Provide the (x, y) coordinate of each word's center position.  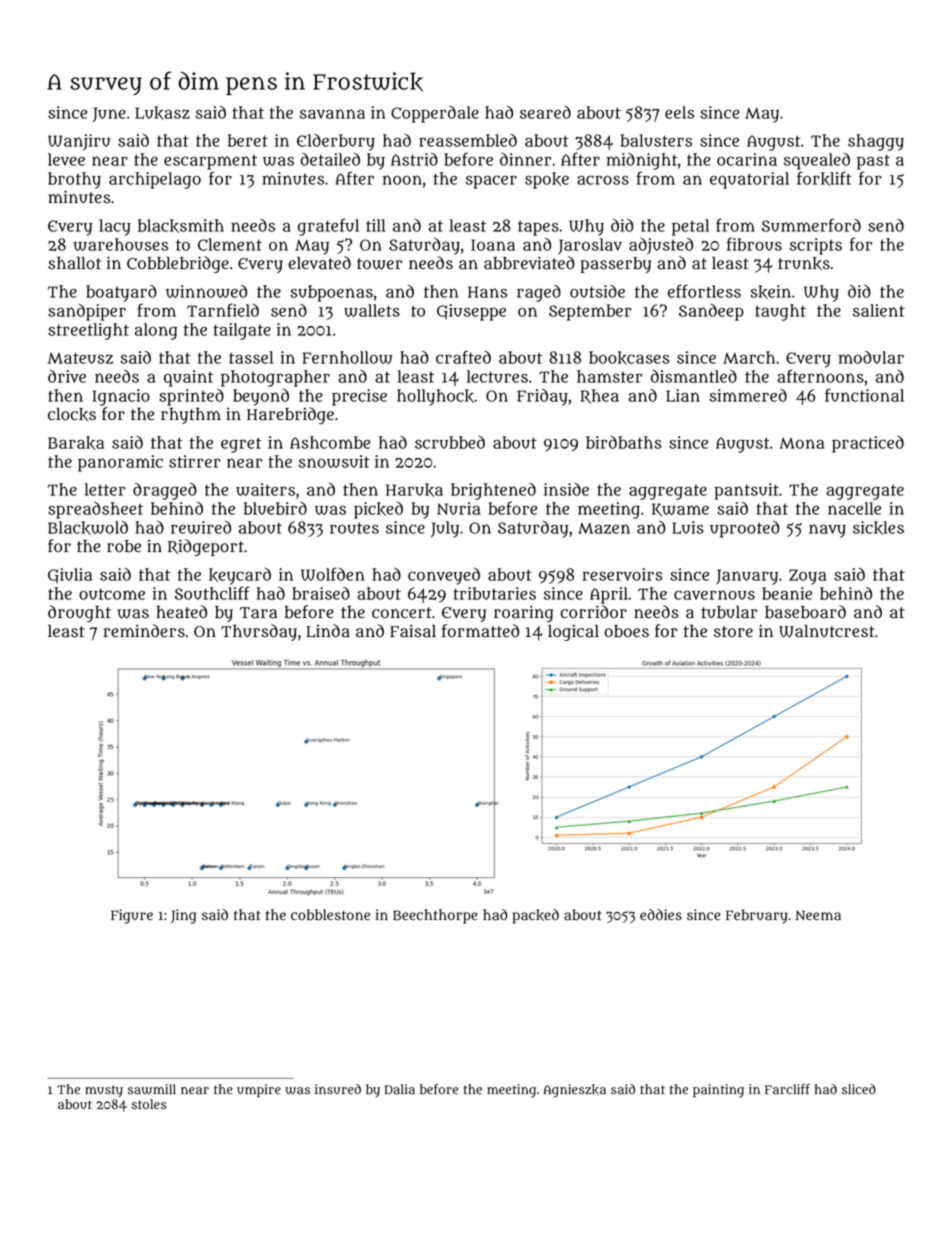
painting (718, 1091)
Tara (258, 613)
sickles (878, 528)
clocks (72, 414)
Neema (818, 915)
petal (690, 227)
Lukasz (162, 113)
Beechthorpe (435, 916)
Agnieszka (574, 1091)
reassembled (468, 140)
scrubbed (450, 442)
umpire (259, 1090)
